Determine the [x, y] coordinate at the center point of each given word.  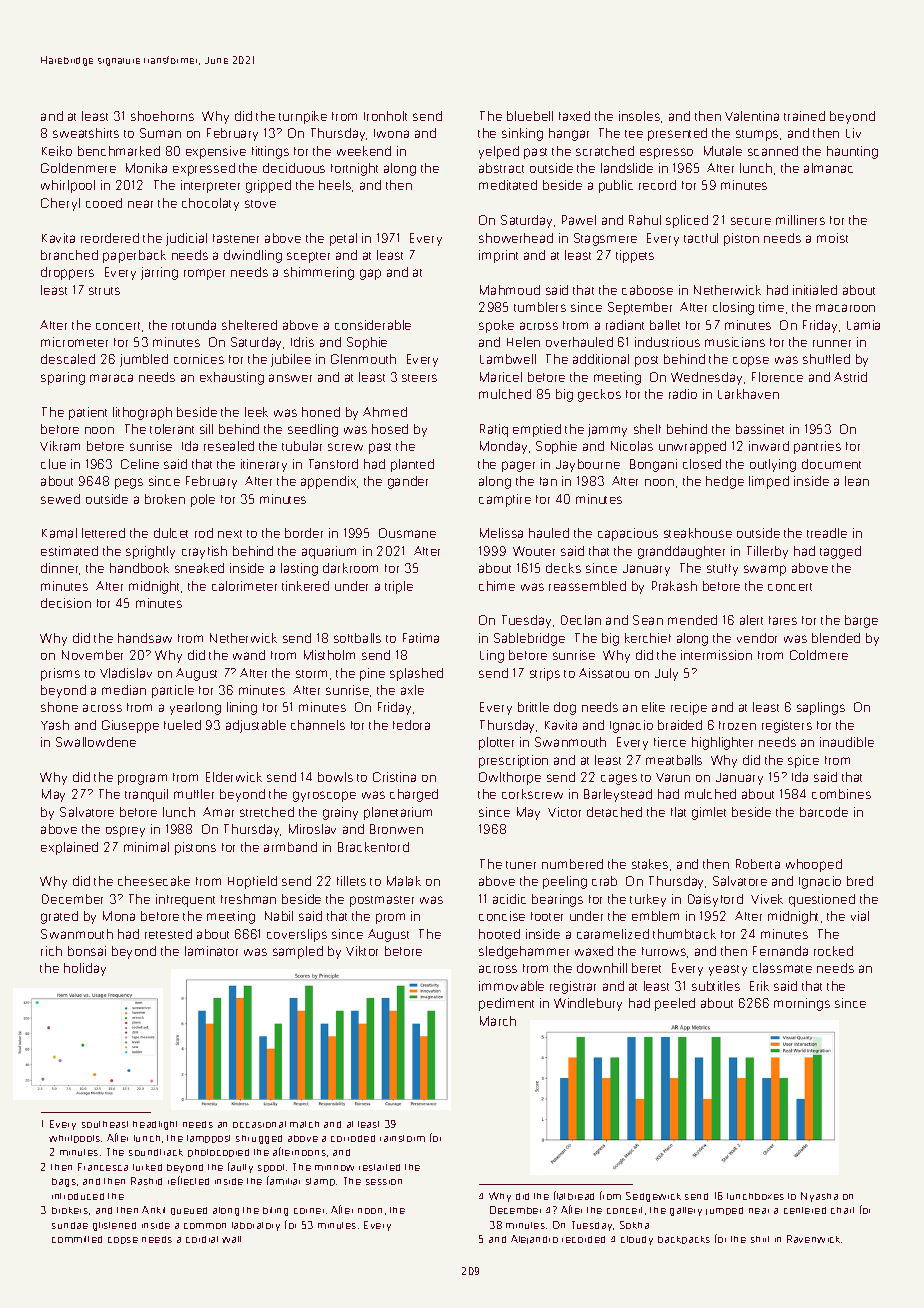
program [142, 779]
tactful [701, 238]
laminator [211, 951]
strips [545, 674]
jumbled [144, 360]
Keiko [57, 151]
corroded [353, 1138]
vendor [757, 638]
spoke [496, 326]
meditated [508, 185]
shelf [647, 429]
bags [64, 1182]
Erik [759, 986]
